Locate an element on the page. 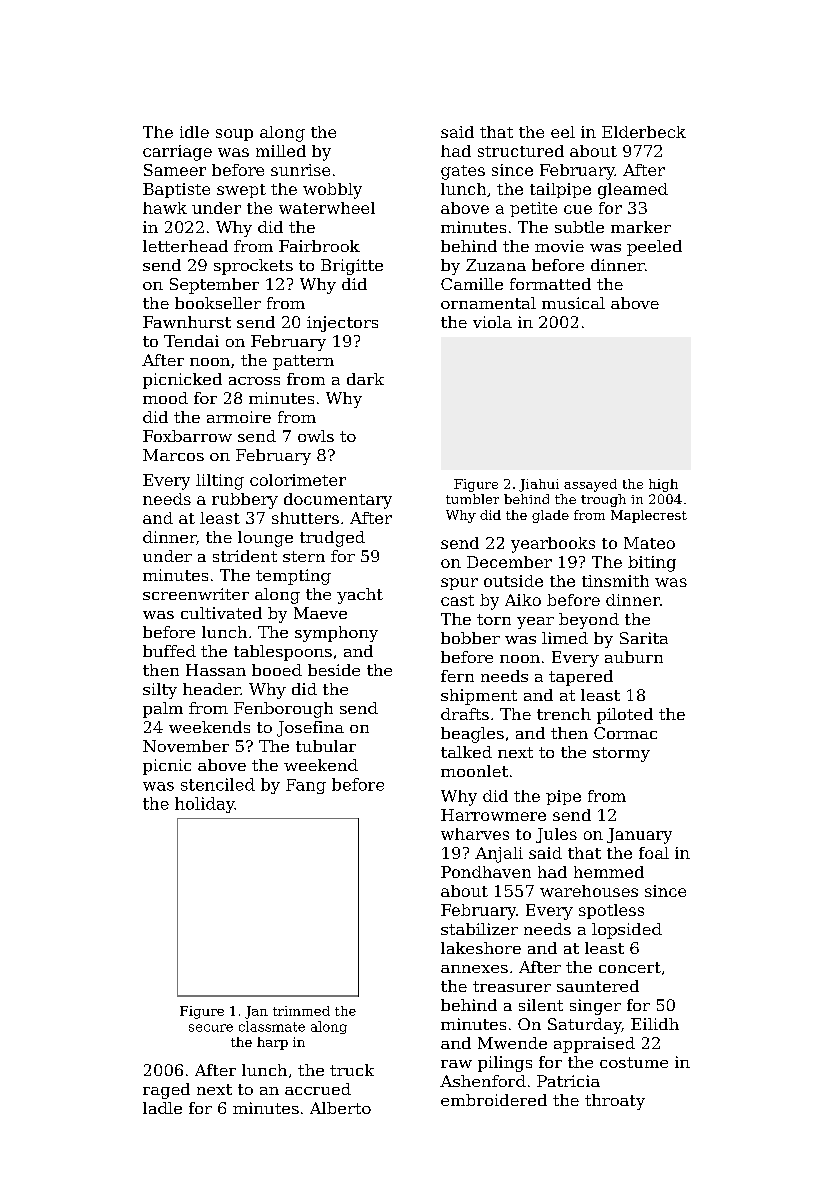 This page has height=1183, width=834. moonlet is located at coordinates (474, 771).
